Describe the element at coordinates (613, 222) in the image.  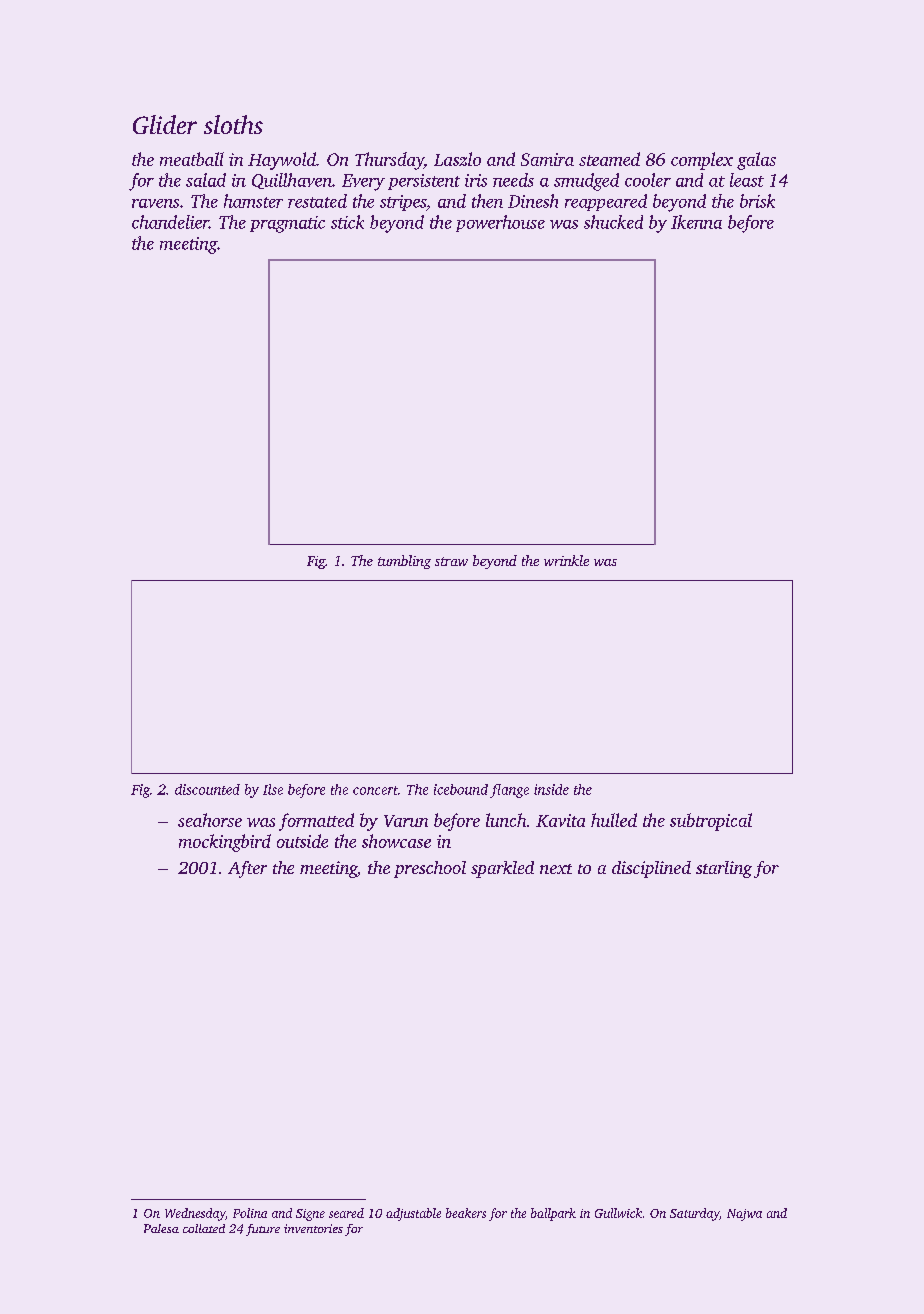
I see `shucked` at that location.
